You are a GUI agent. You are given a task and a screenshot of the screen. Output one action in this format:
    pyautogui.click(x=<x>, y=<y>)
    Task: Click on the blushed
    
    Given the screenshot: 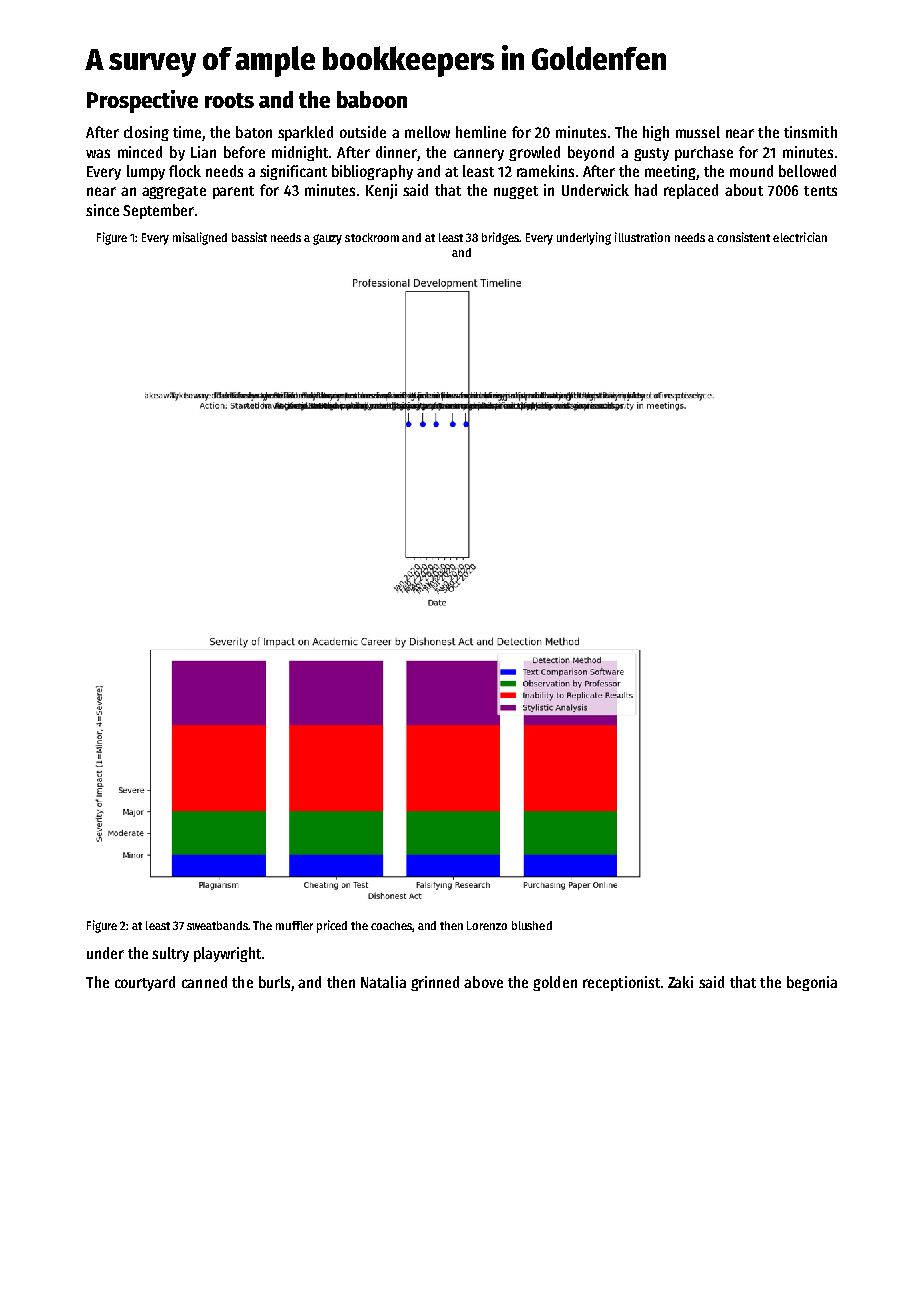 What is the action you would take?
    pyautogui.click(x=532, y=925)
